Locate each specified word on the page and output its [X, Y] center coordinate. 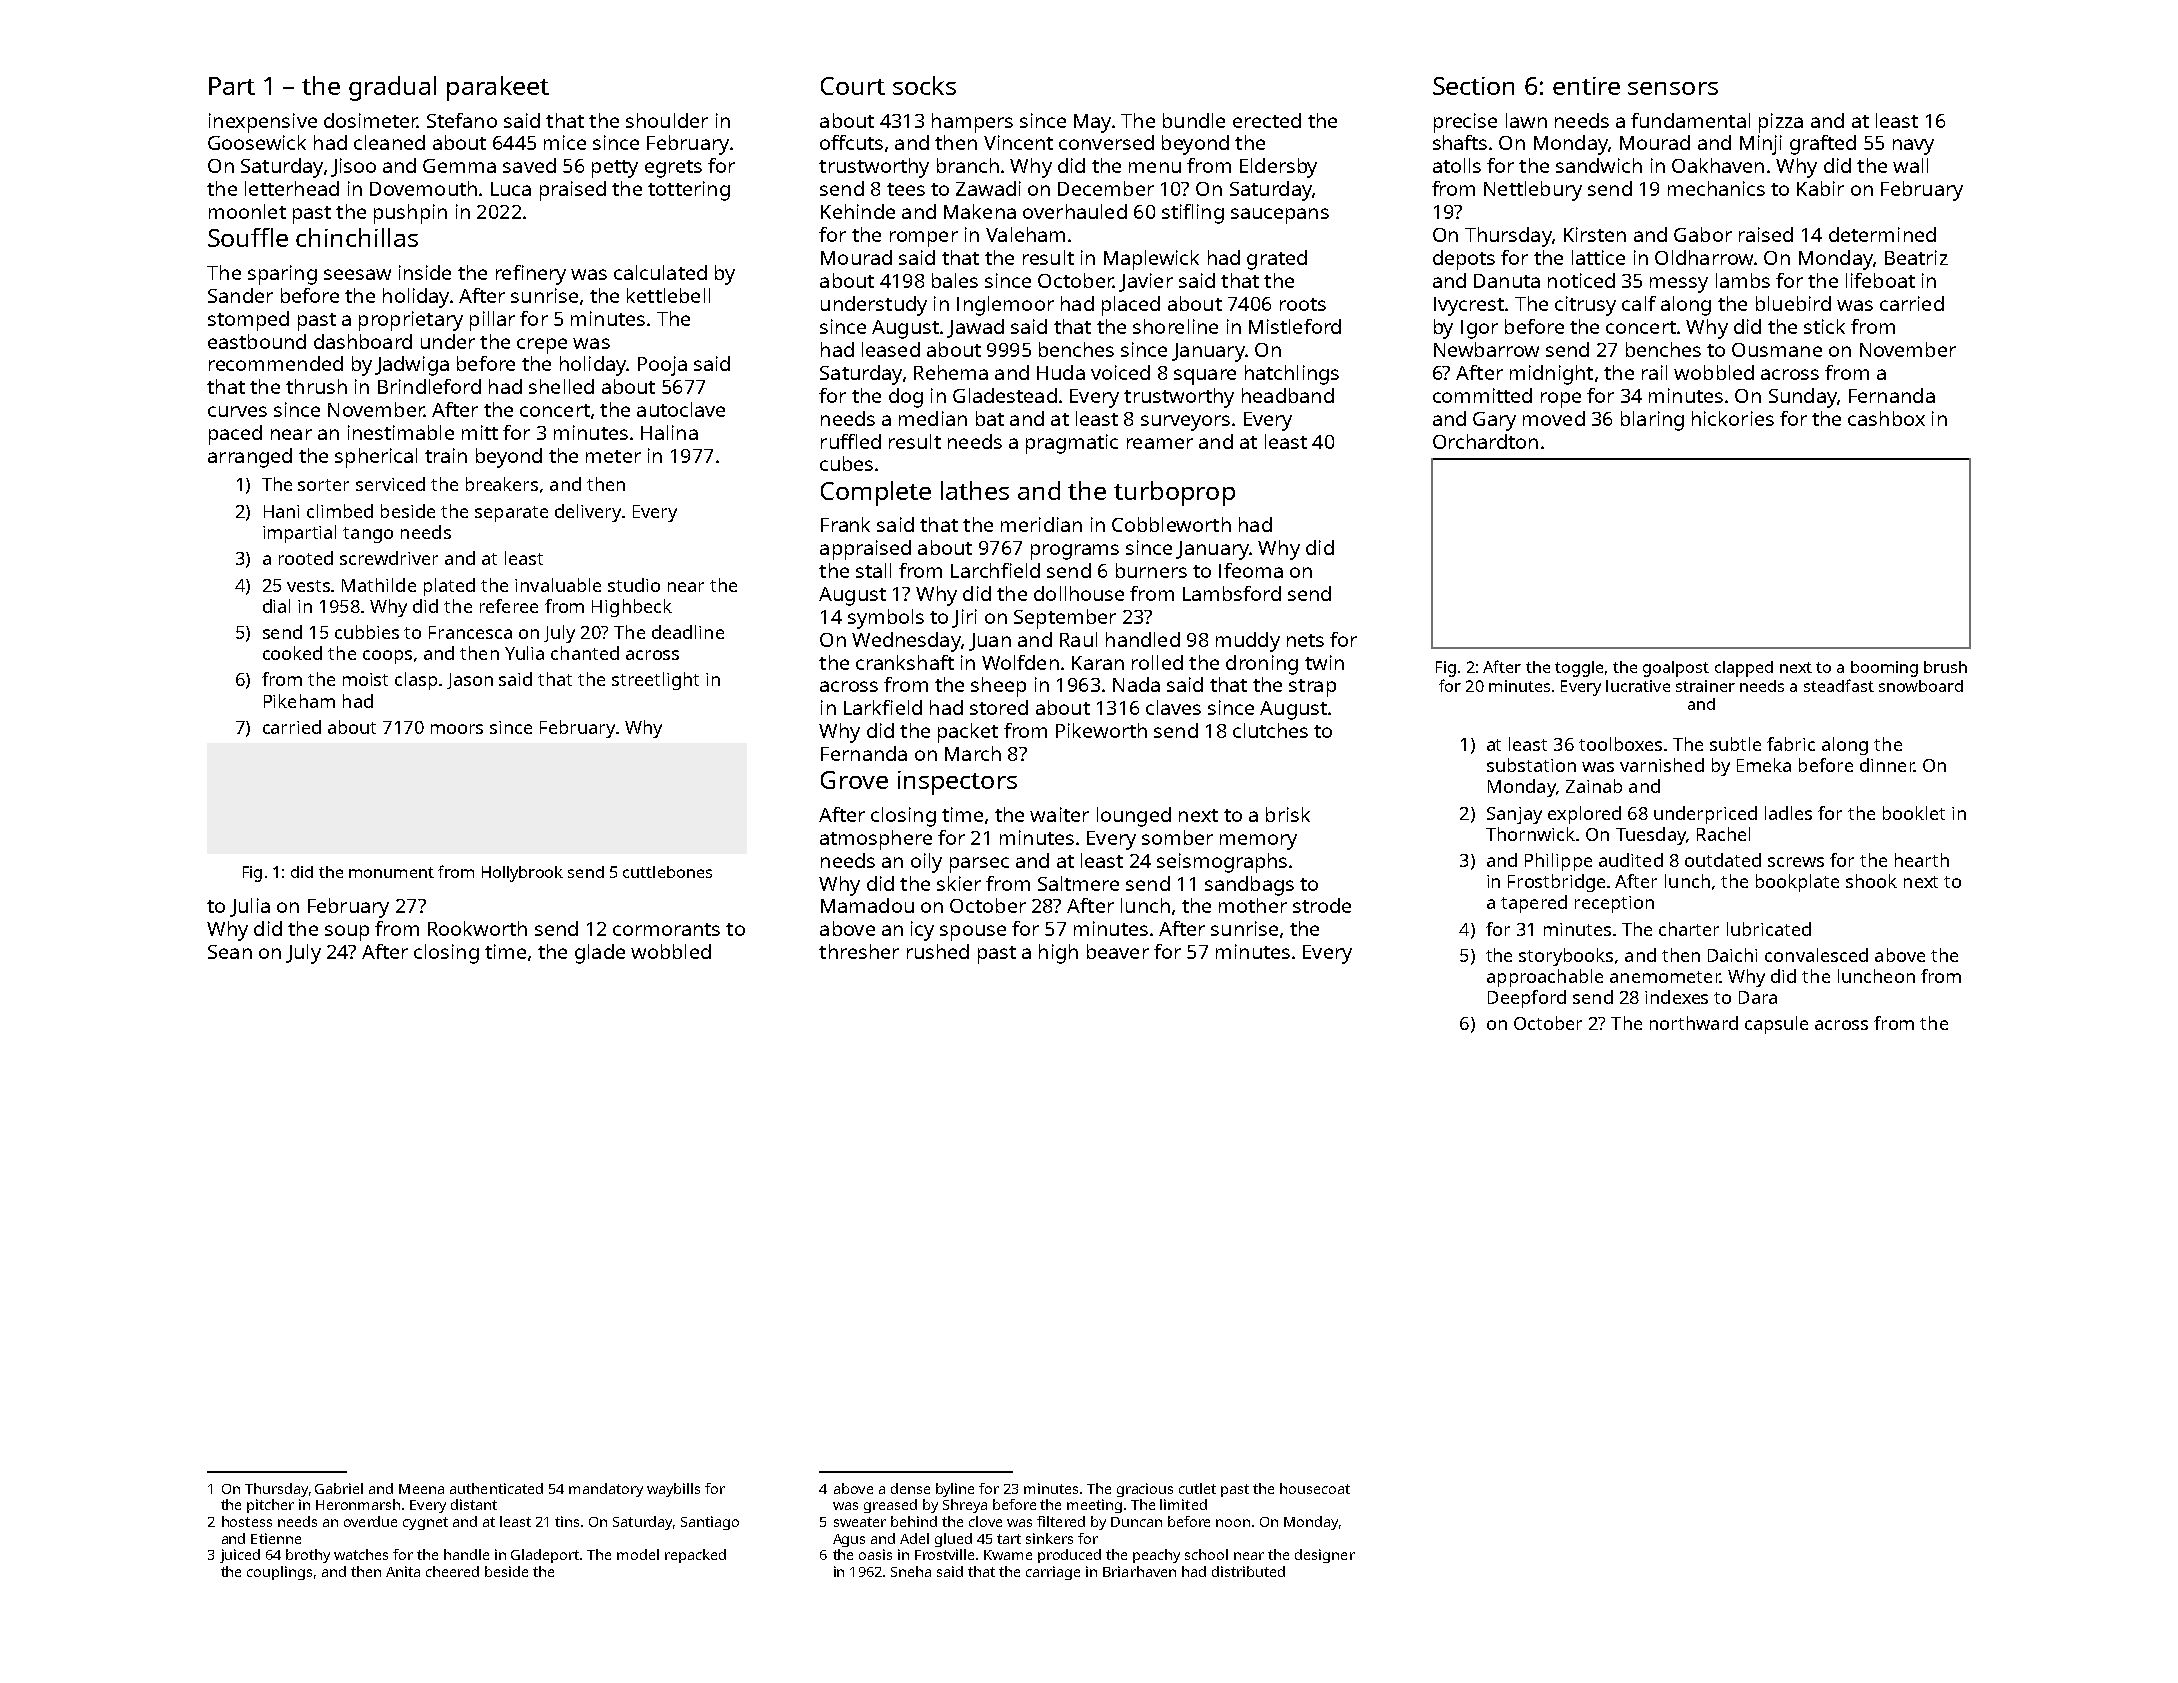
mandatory [606, 1490]
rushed [938, 951]
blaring [1652, 421]
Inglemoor [1005, 306]
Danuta [1507, 281]
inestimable [401, 432]
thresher [859, 951]
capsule [1776, 1025]
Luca [511, 189]
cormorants [666, 929]
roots [1303, 304]
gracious [1145, 1490]
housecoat [1315, 1488]
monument [391, 872]
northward [1694, 1023]
